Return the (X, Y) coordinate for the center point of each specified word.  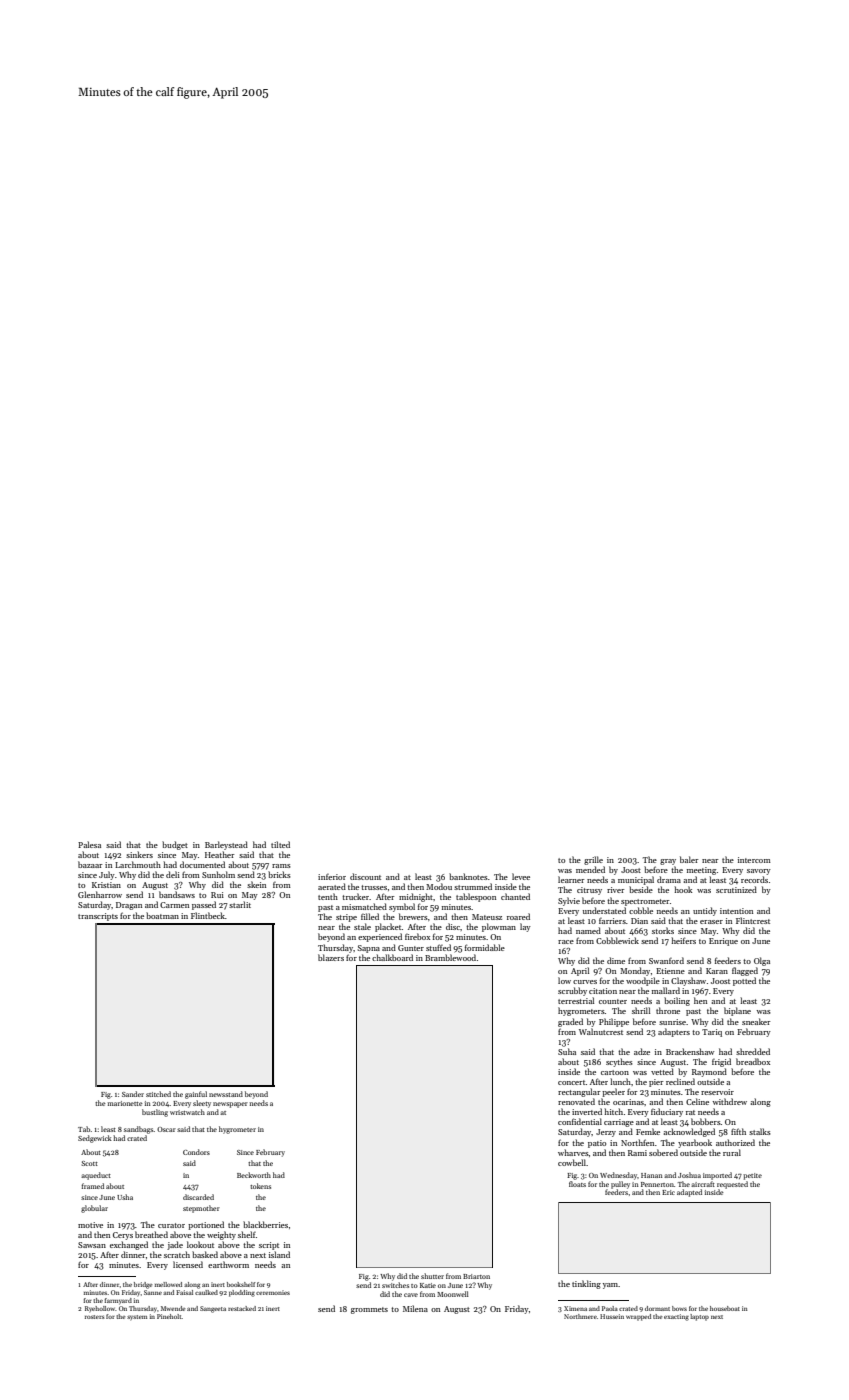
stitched (158, 1094)
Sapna (369, 949)
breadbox (753, 1061)
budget (175, 845)
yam (611, 1286)
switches (395, 1285)
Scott (90, 1163)
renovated (576, 1101)
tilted (280, 844)
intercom (754, 860)
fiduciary (667, 1112)
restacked (242, 1308)
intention (736, 911)
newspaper (230, 1105)
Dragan (129, 906)
